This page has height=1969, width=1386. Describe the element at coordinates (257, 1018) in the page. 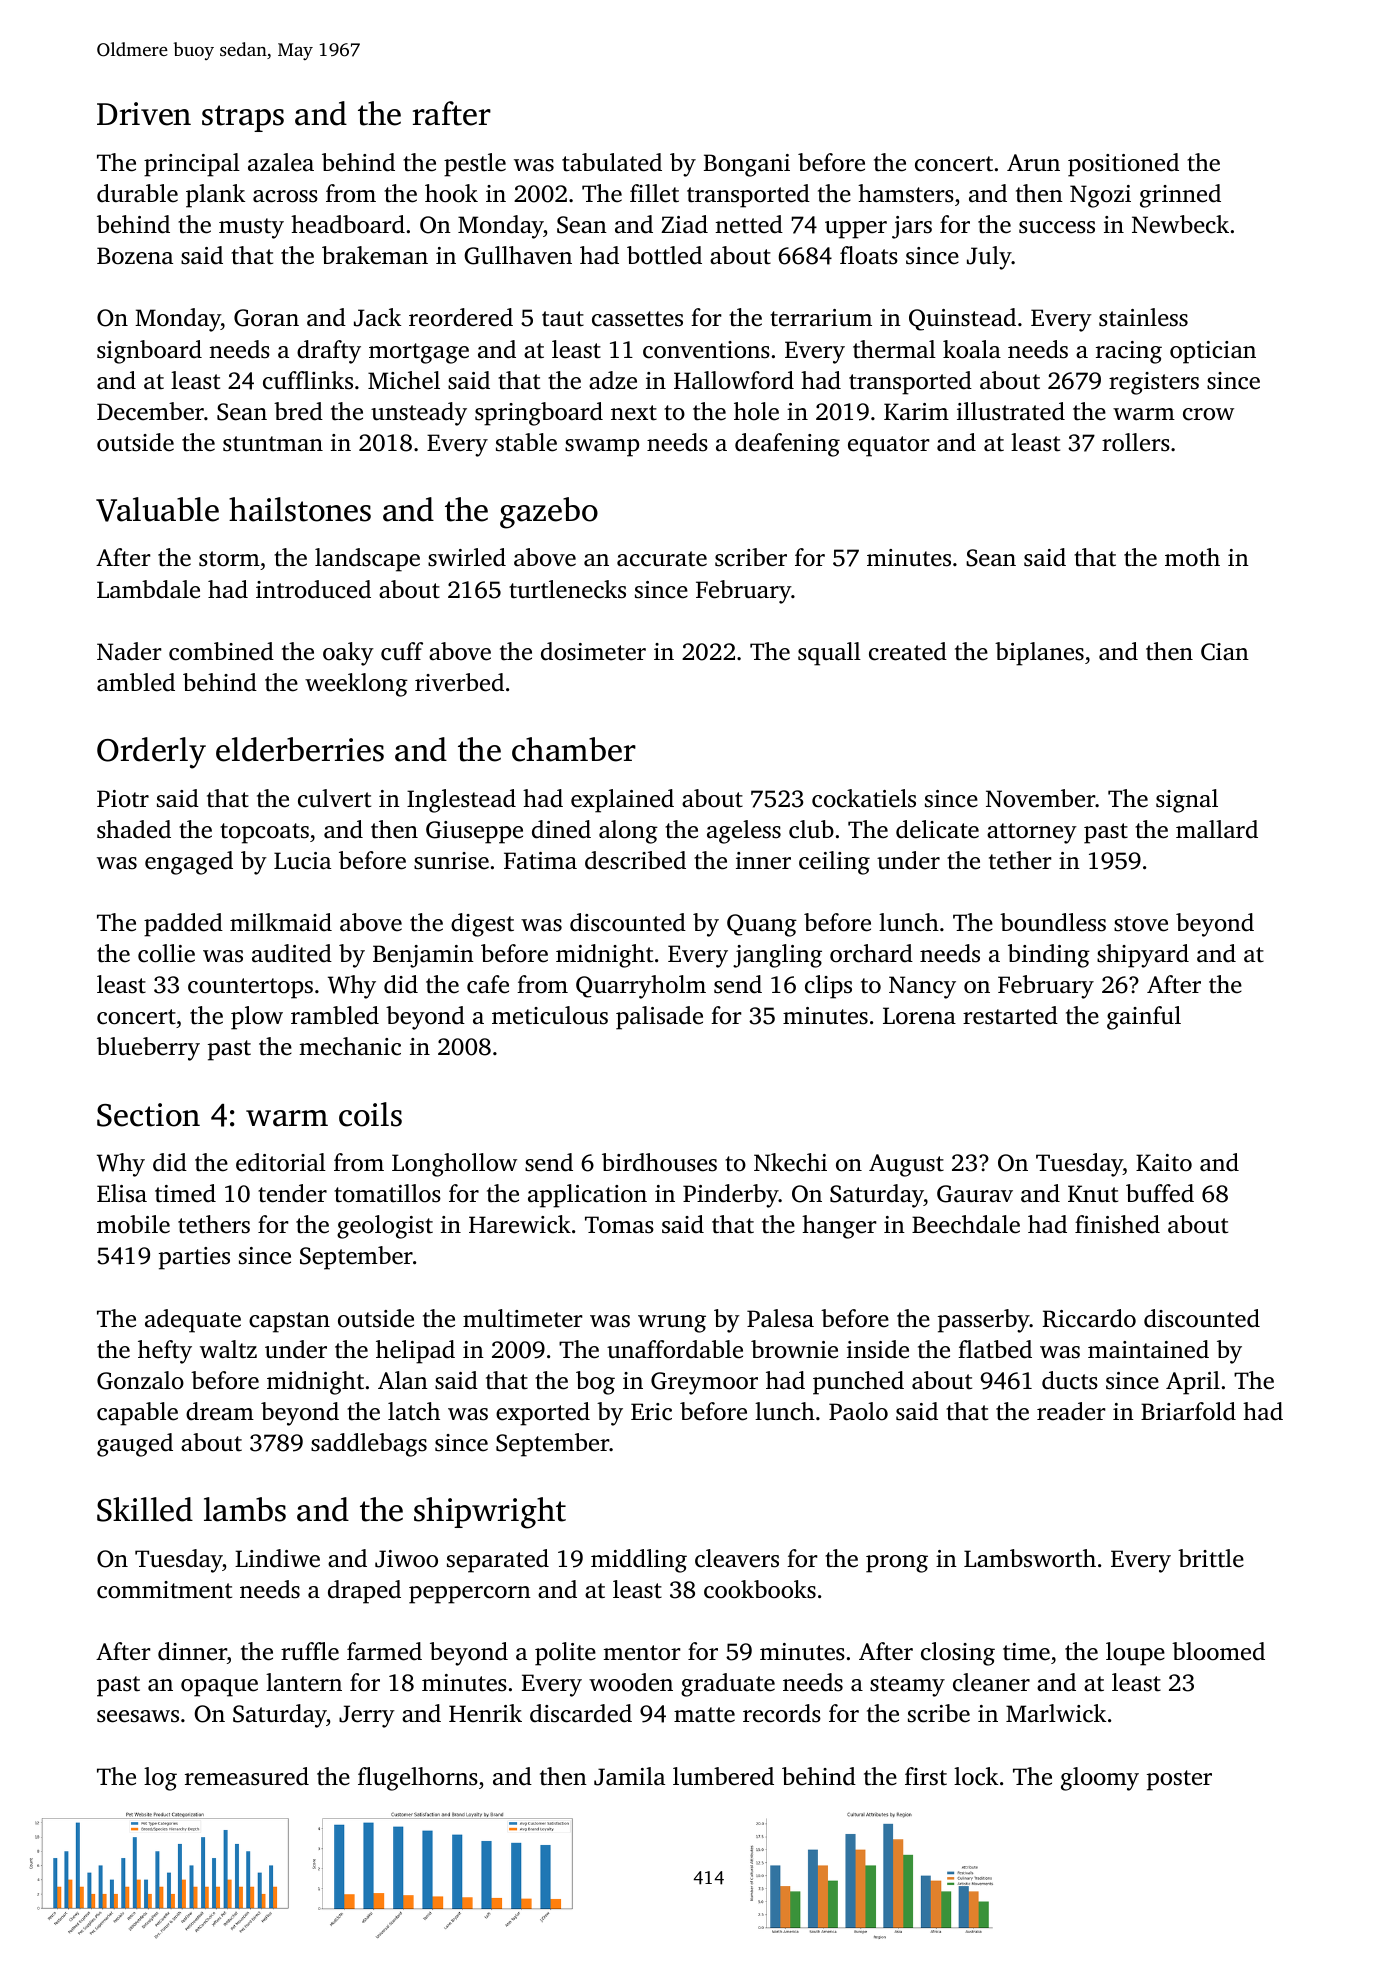

I see `plow` at that location.
